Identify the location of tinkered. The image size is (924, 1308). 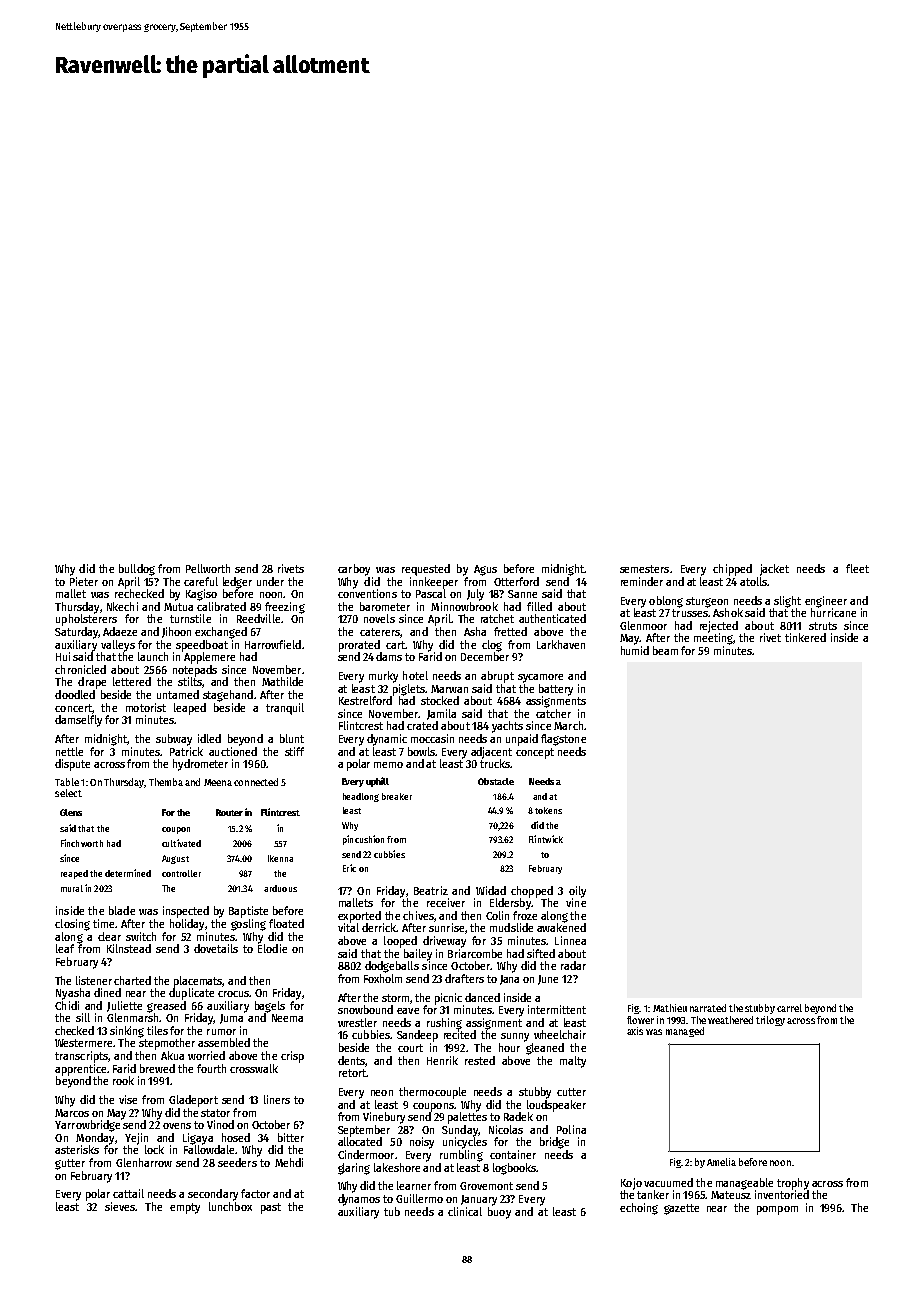
(805, 637).
